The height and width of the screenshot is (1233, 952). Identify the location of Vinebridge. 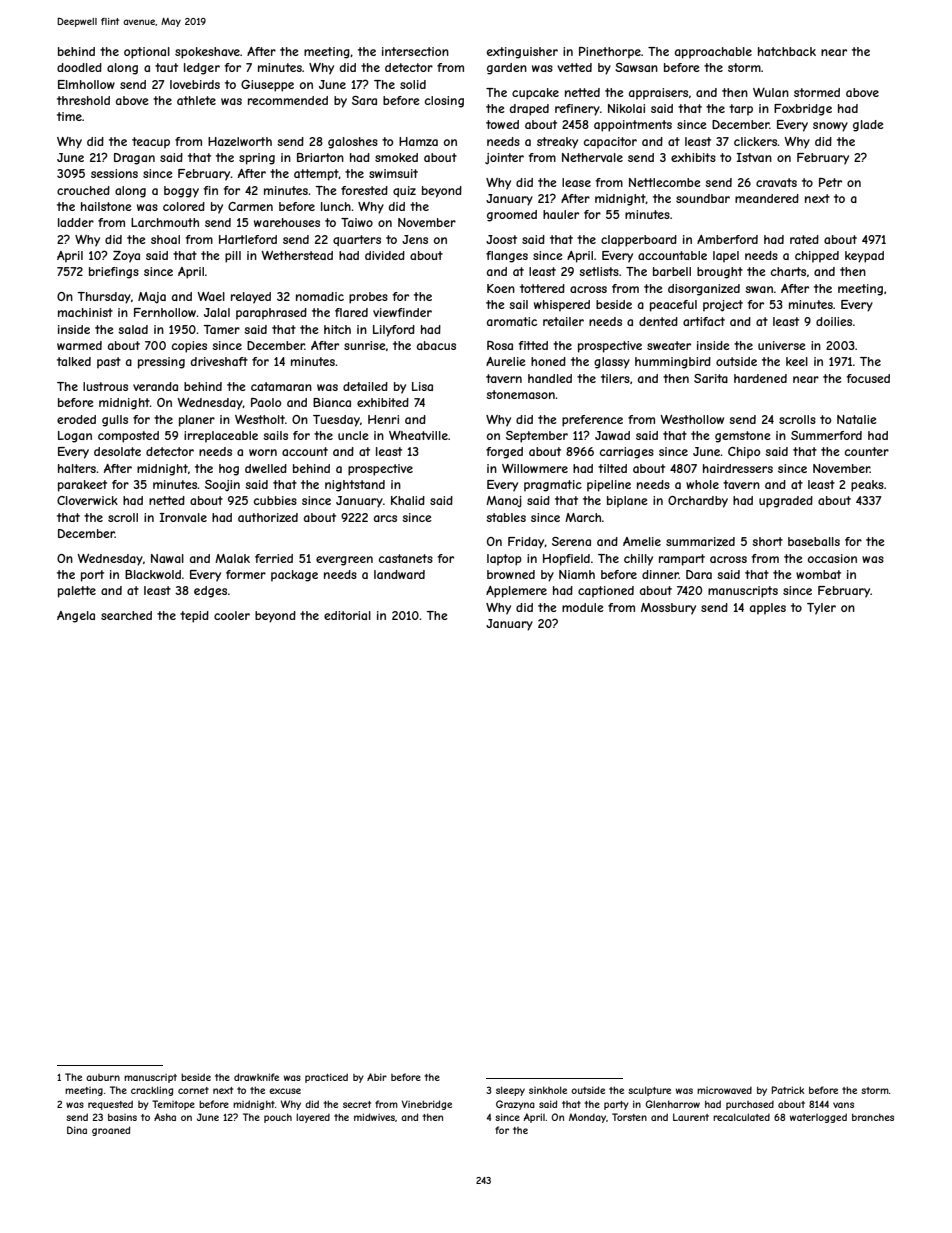
(427, 1105).
